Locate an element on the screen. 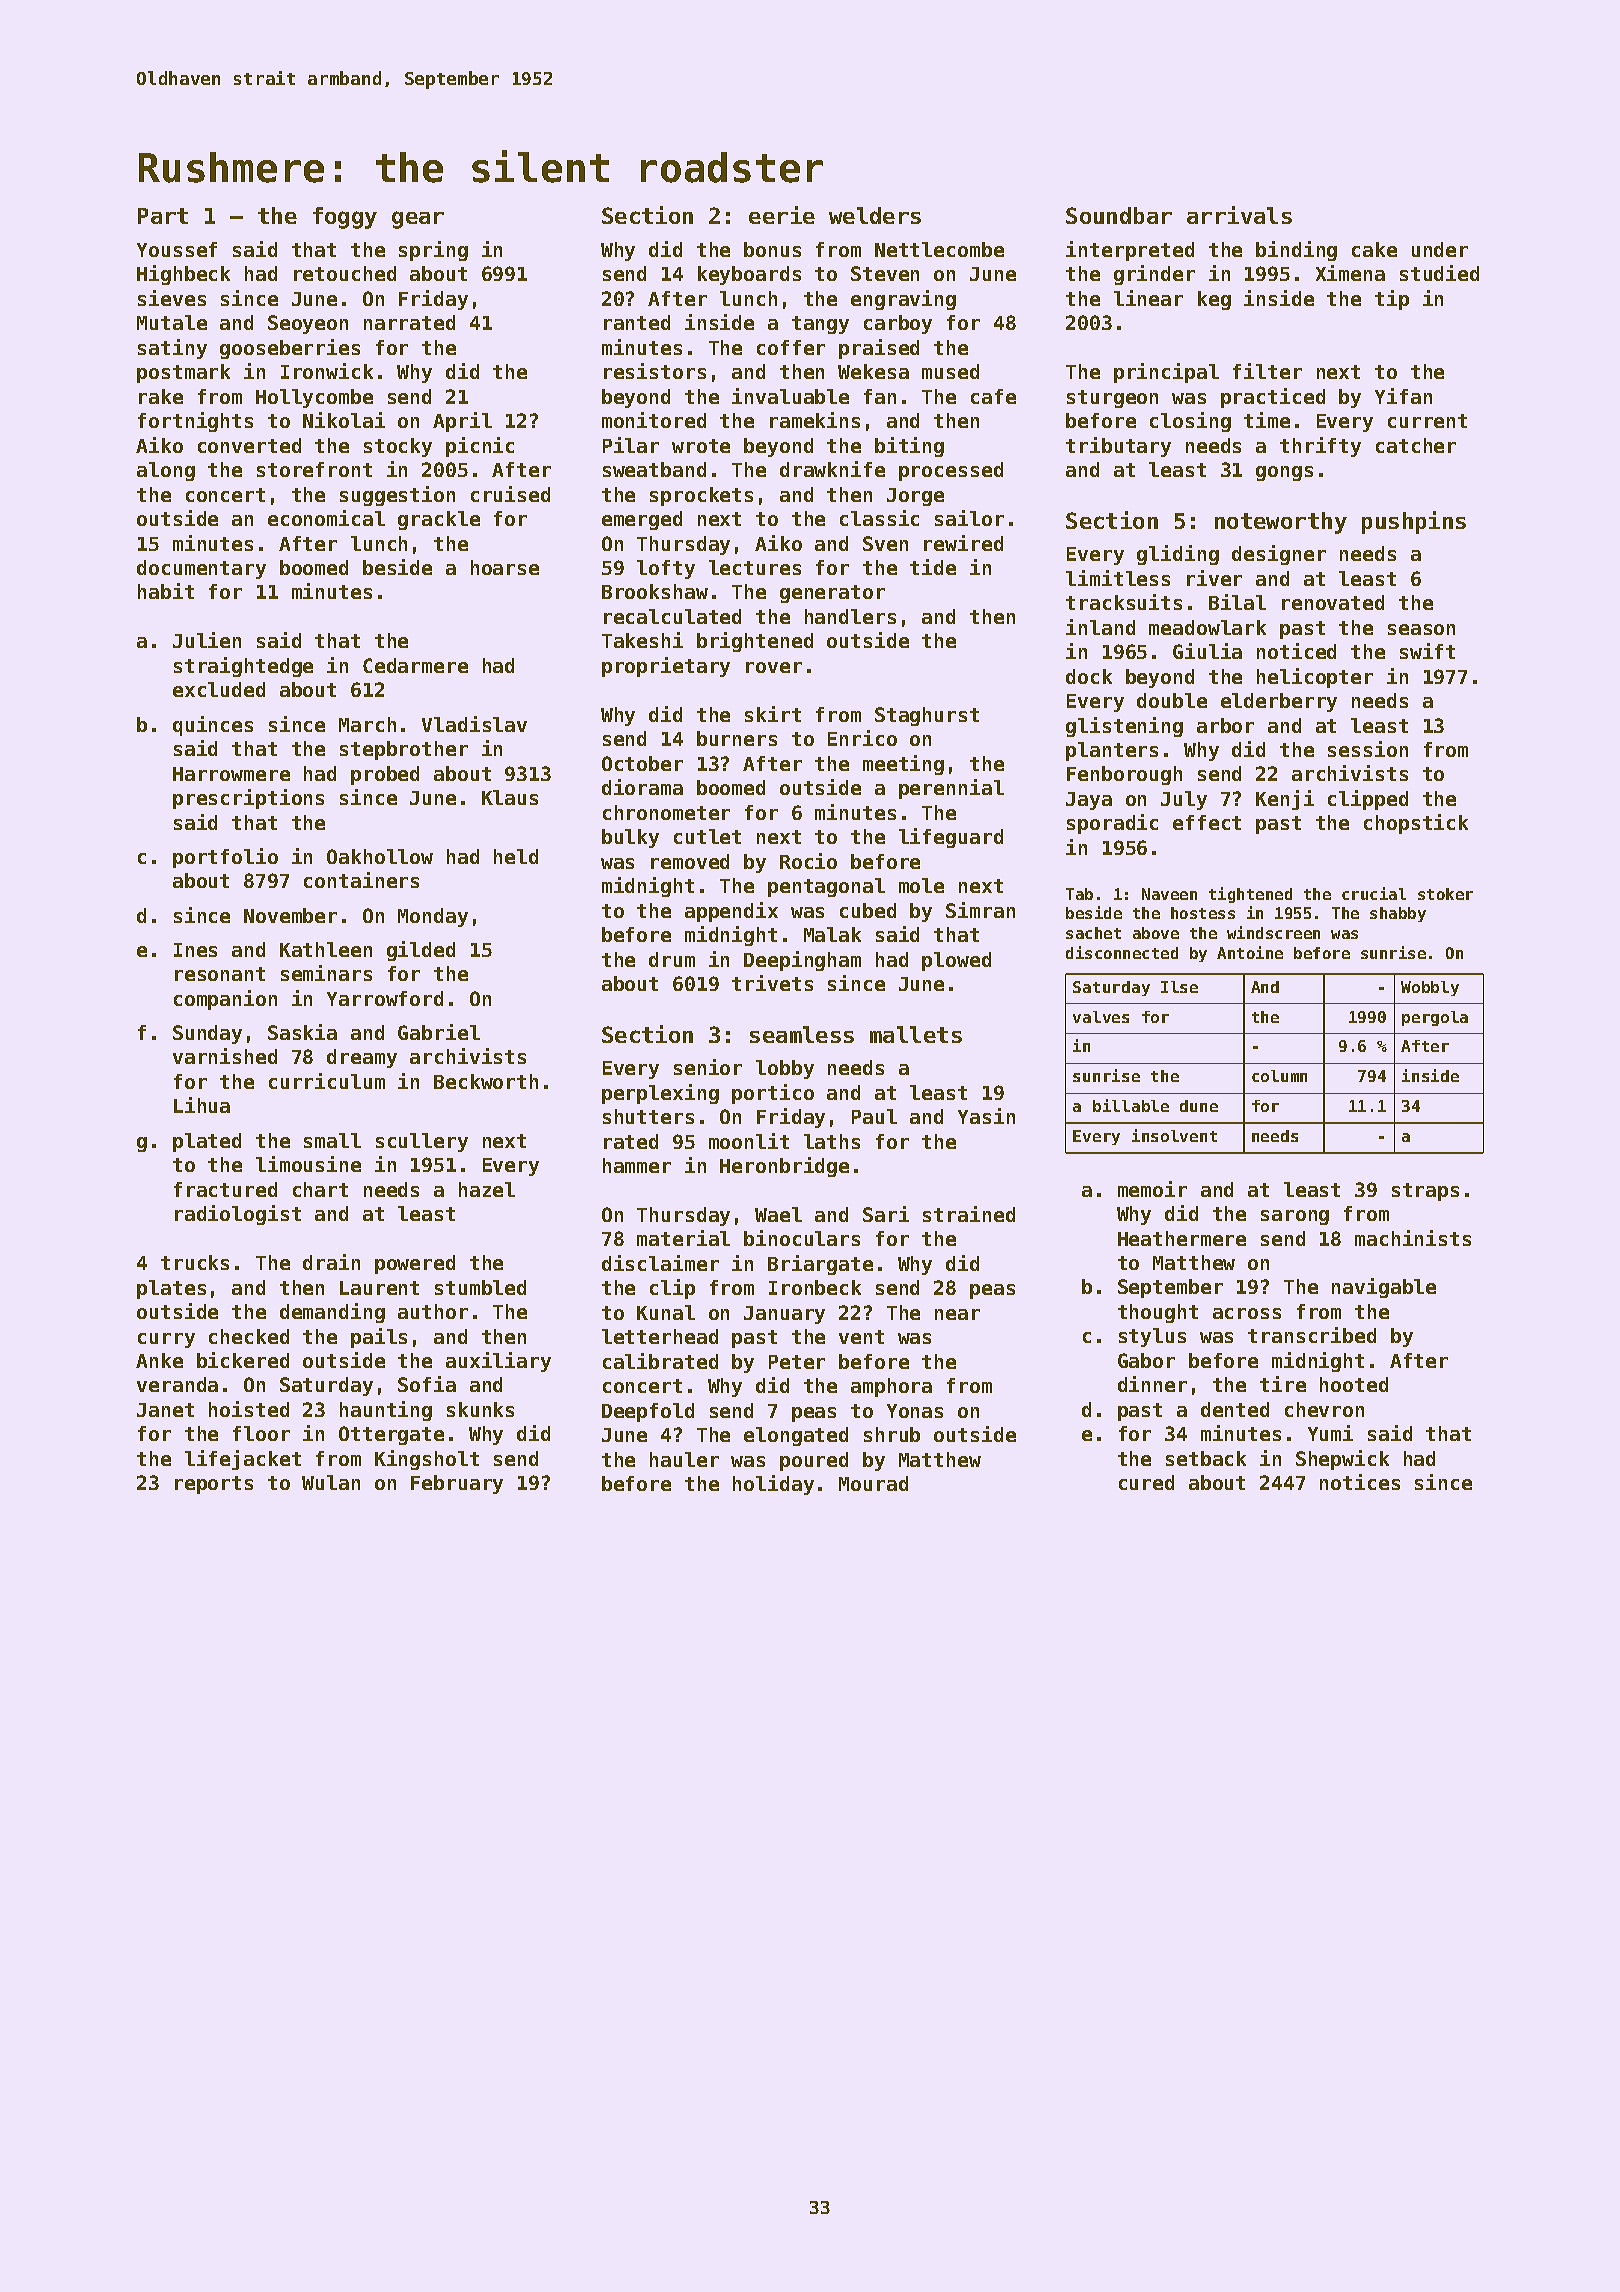 This screenshot has width=1620, height=2292. arrivals is located at coordinates (1239, 215).
